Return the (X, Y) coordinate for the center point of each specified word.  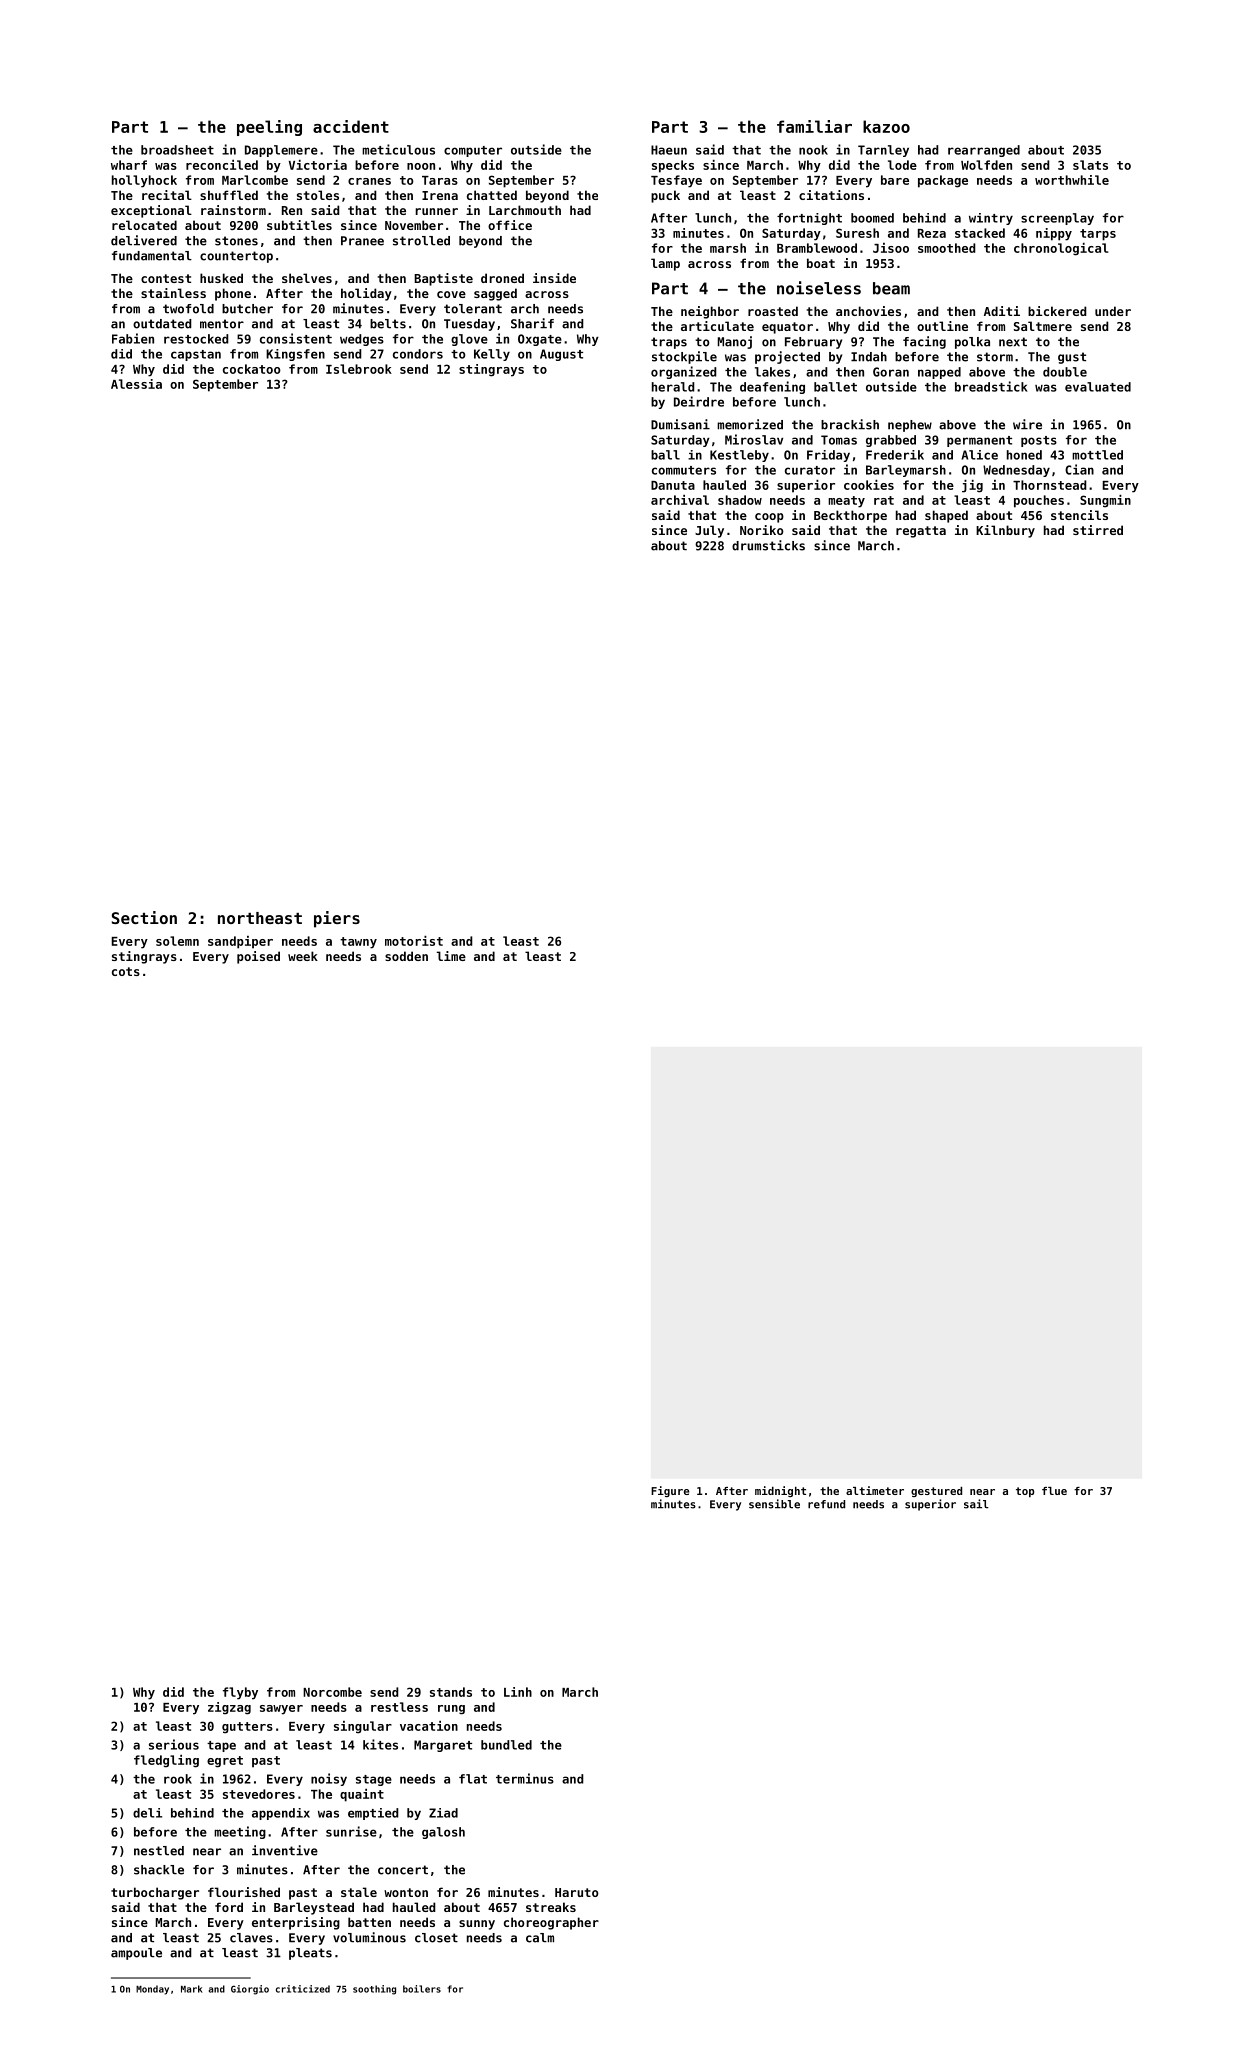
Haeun (669, 150)
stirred (1098, 530)
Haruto (577, 1892)
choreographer (551, 1923)
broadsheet (177, 150)
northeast (260, 918)
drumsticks (768, 545)
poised (258, 957)
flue (1054, 1491)
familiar (814, 126)
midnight (780, 1491)
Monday (152, 1990)
